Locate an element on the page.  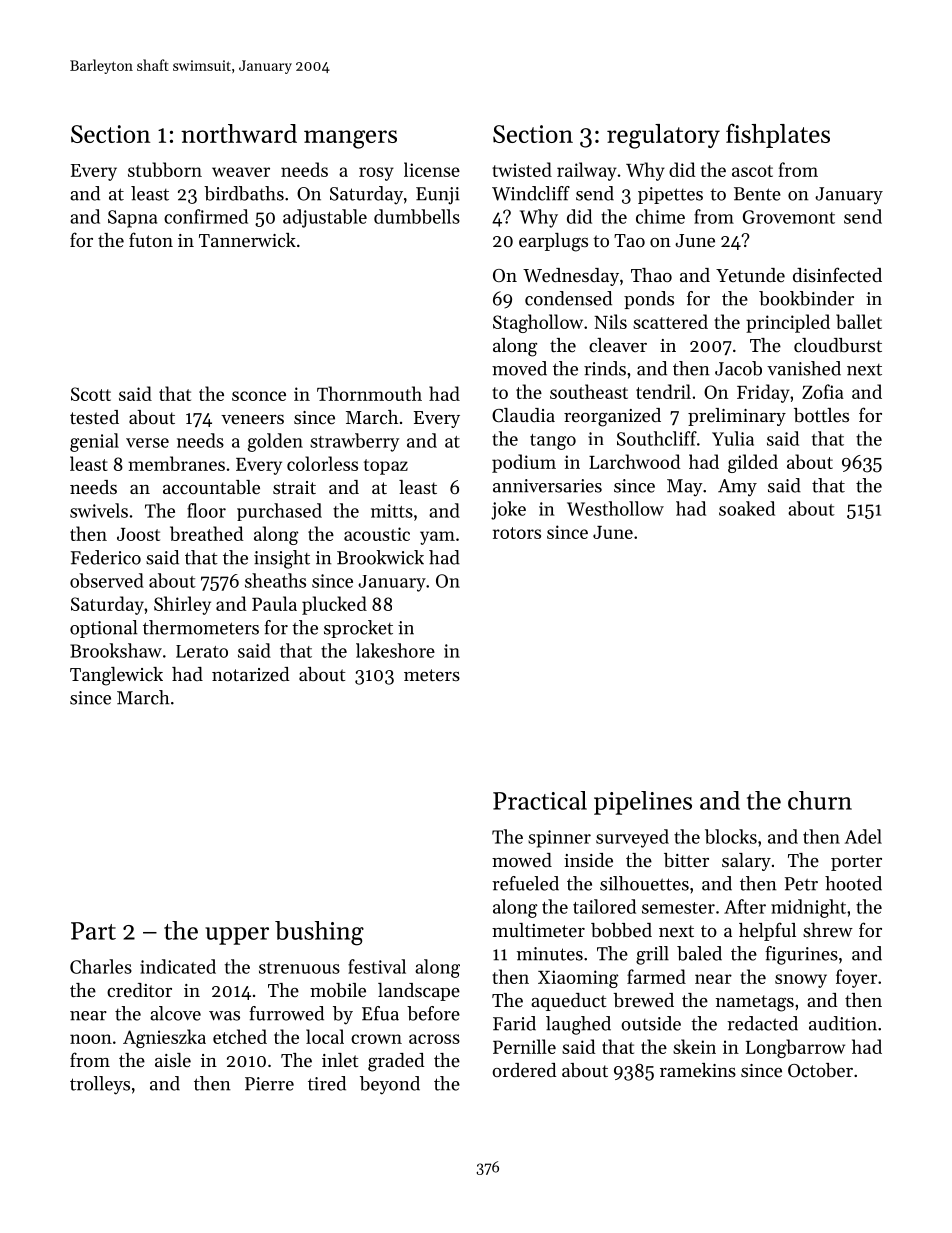
ordered is located at coordinates (524, 1070).
